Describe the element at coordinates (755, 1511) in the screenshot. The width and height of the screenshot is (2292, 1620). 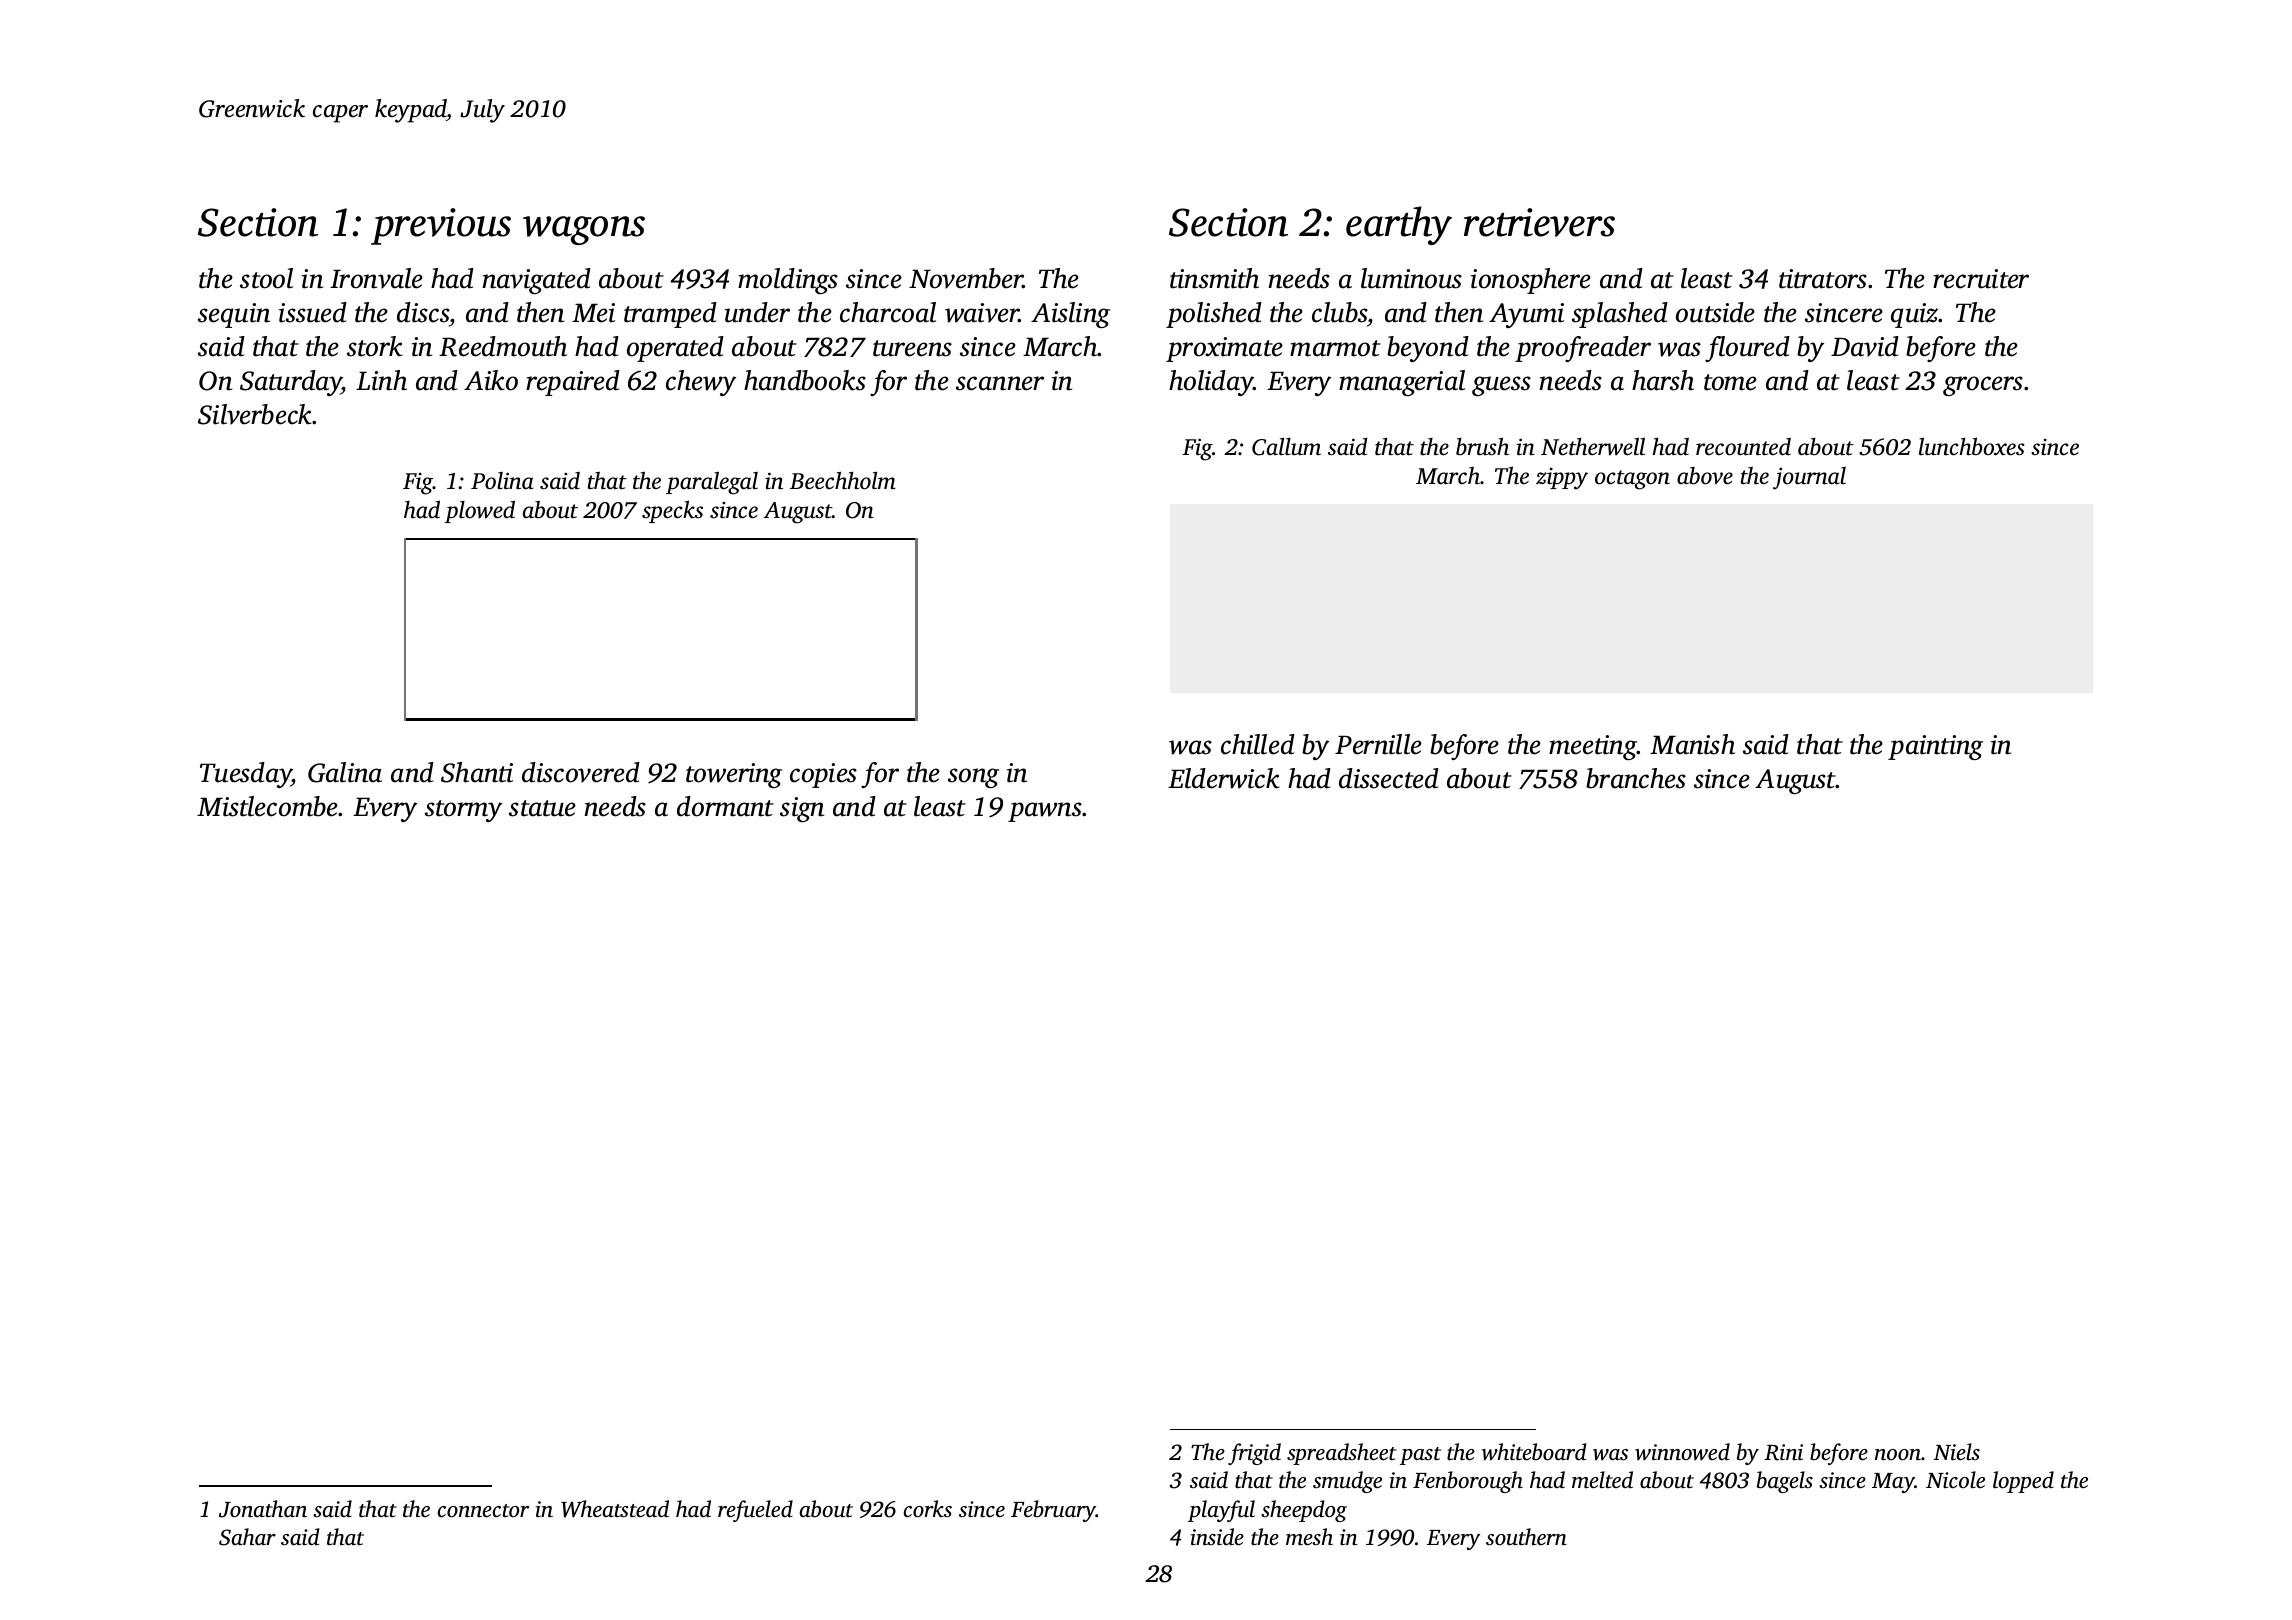
I see `refueled` at that location.
